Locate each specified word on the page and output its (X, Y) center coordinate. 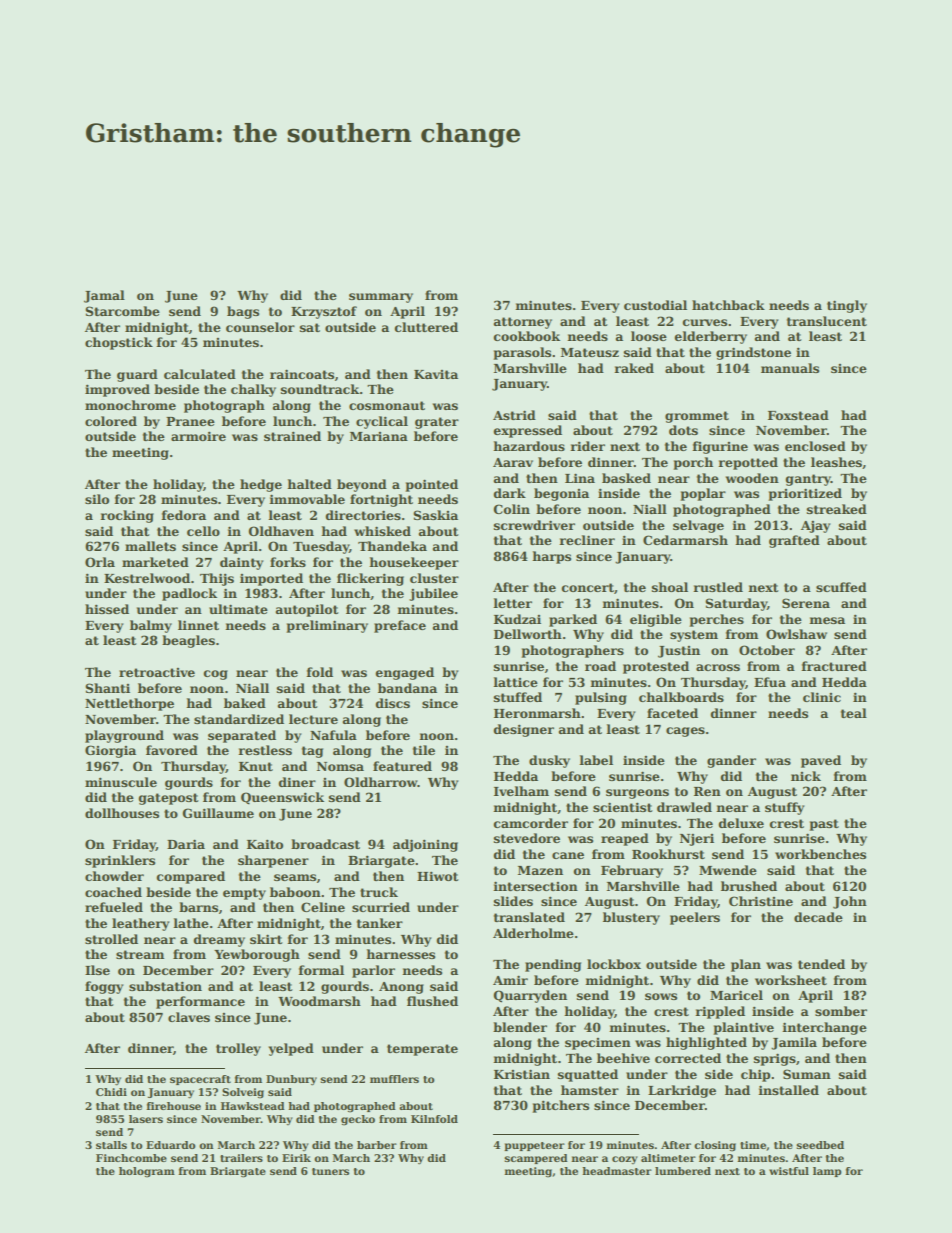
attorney (523, 323)
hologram (147, 1172)
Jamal (104, 296)
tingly (847, 306)
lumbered (683, 1171)
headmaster (617, 1171)
